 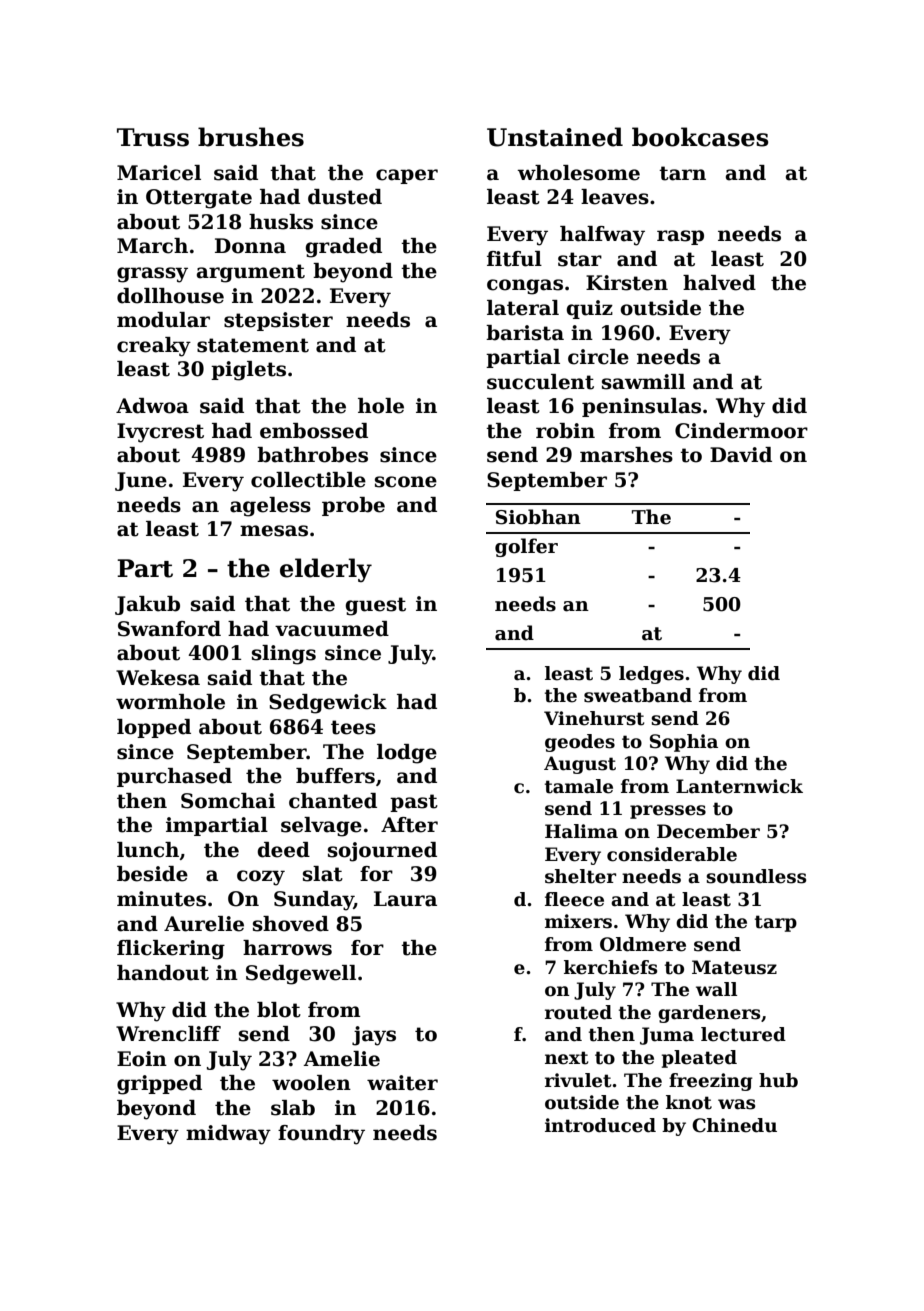 What do you see at coordinates (405, 899) in the screenshot?
I see `Laura` at bounding box center [405, 899].
